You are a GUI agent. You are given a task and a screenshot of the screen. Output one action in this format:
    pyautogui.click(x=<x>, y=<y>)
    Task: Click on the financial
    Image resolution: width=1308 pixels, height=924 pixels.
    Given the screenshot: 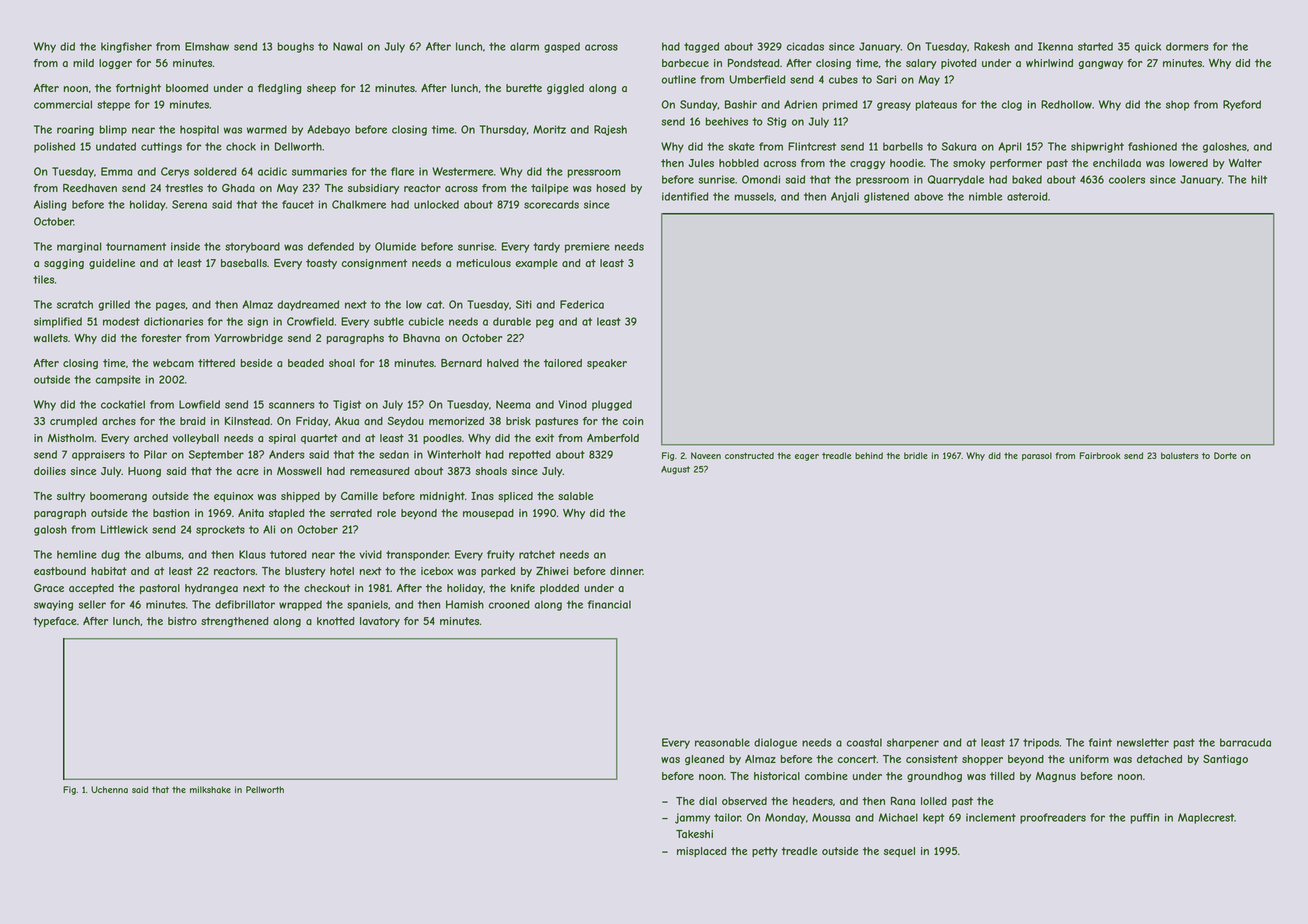 What is the action you would take?
    pyautogui.click(x=609, y=604)
